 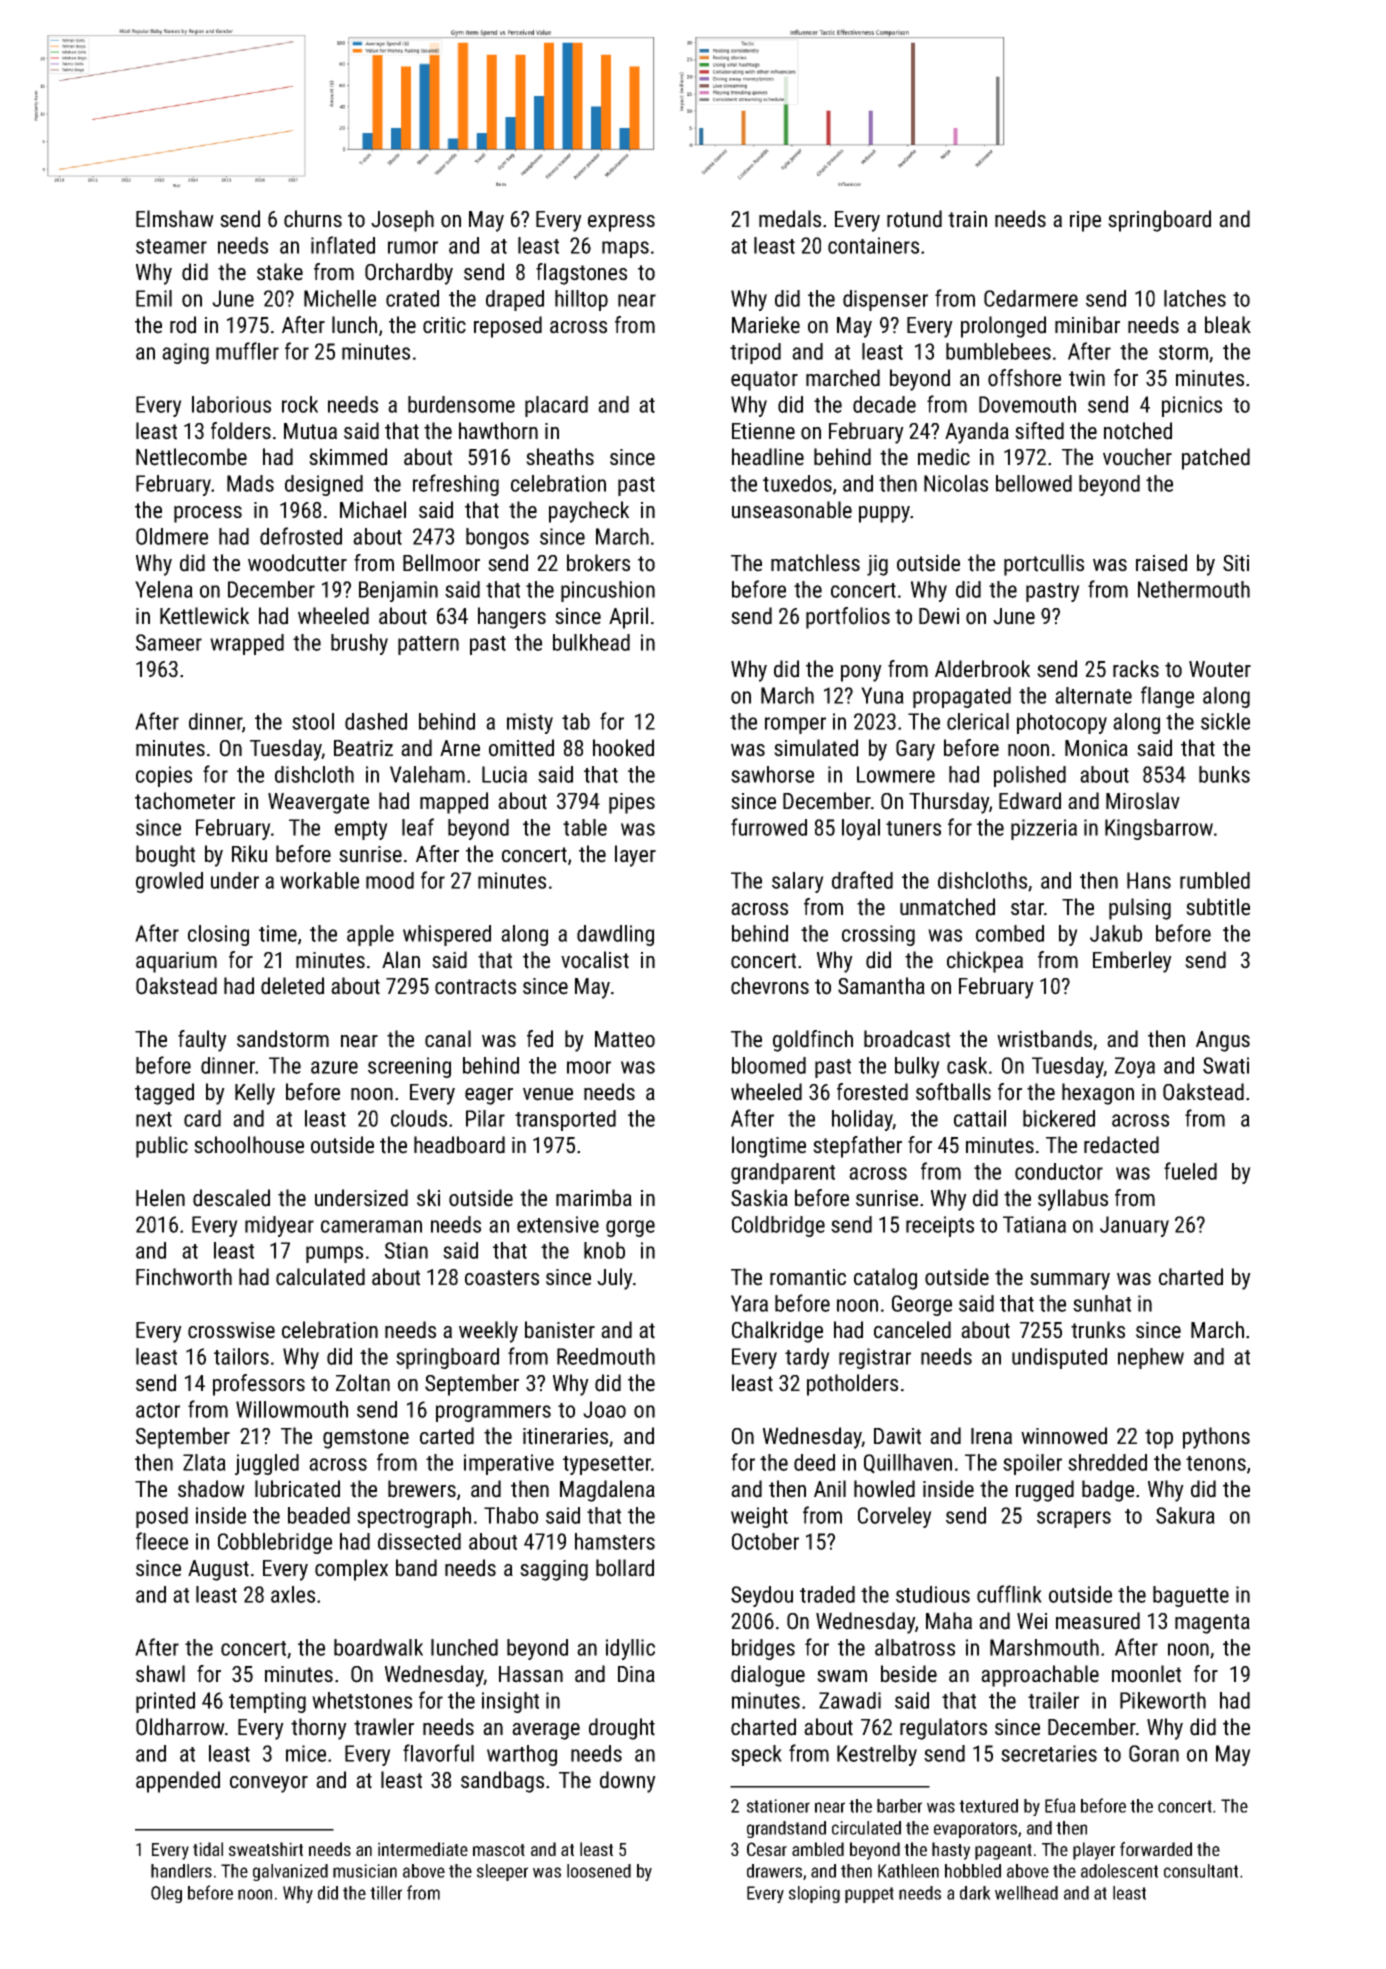 What do you see at coordinates (1062, 723) in the screenshot?
I see `photocopy` at bounding box center [1062, 723].
